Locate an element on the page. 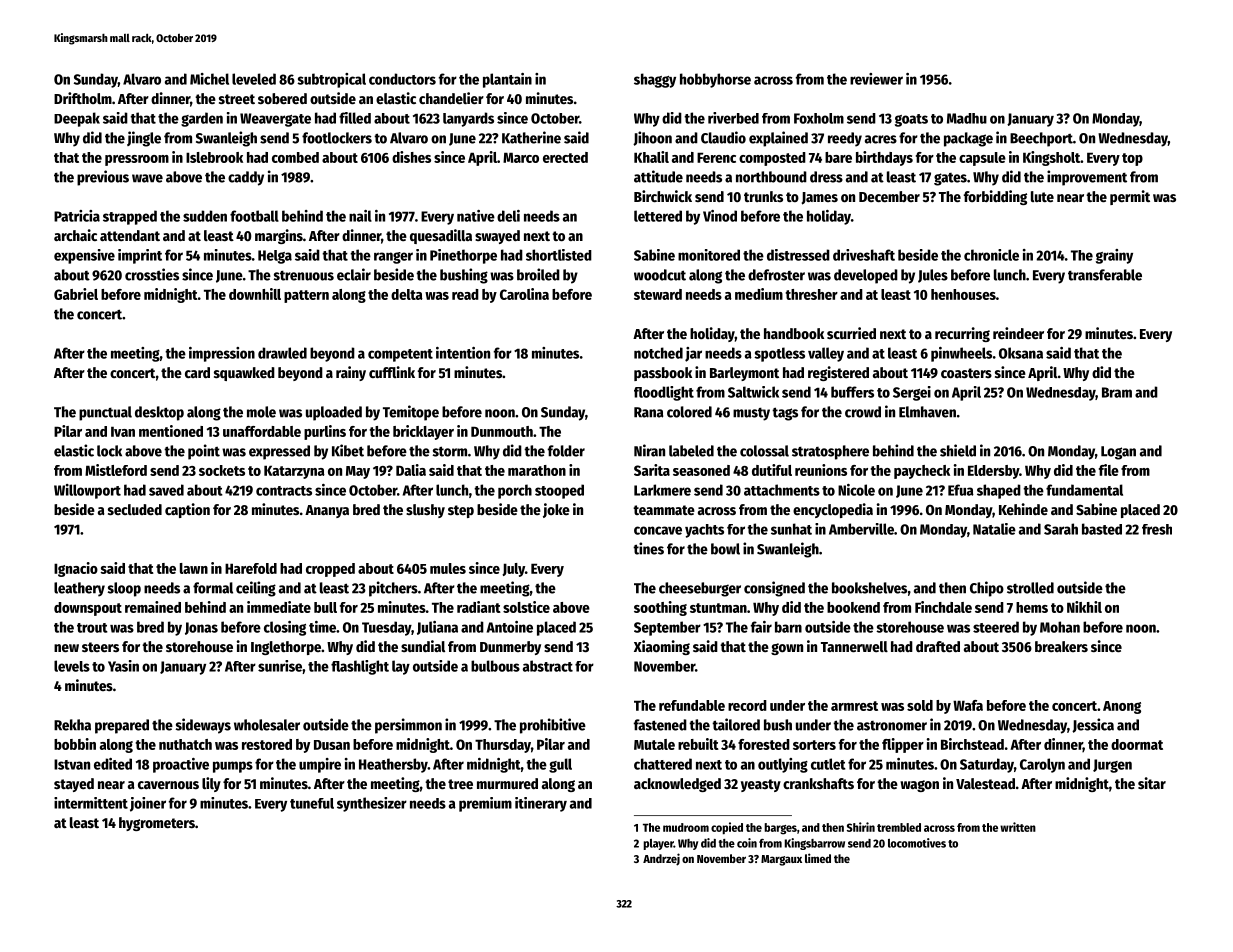 The image size is (1233, 952). mentioned is located at coordinates (171, 431).
